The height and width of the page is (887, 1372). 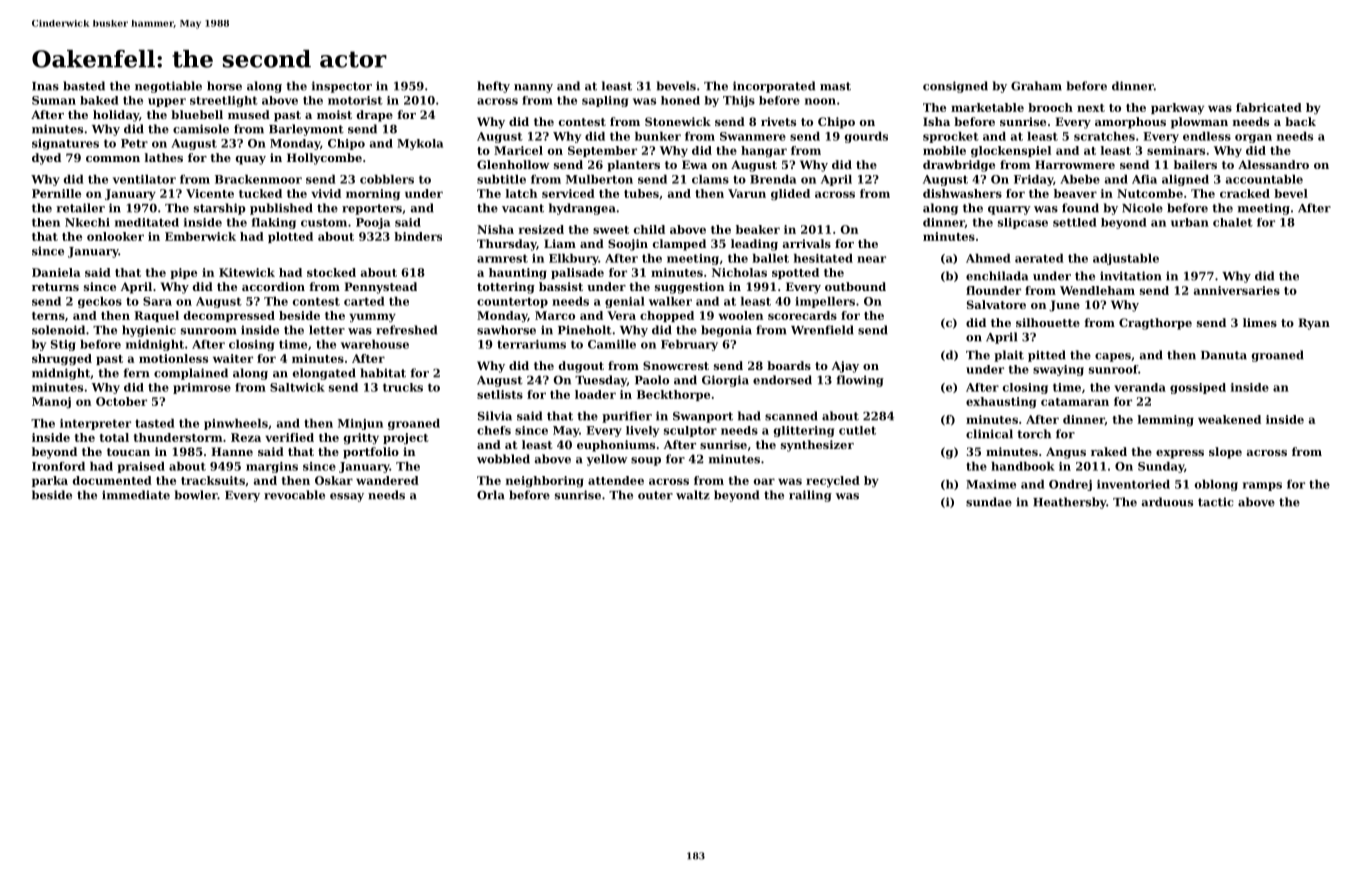 I want to click on Nkechi, so click(x=87, y=222).
